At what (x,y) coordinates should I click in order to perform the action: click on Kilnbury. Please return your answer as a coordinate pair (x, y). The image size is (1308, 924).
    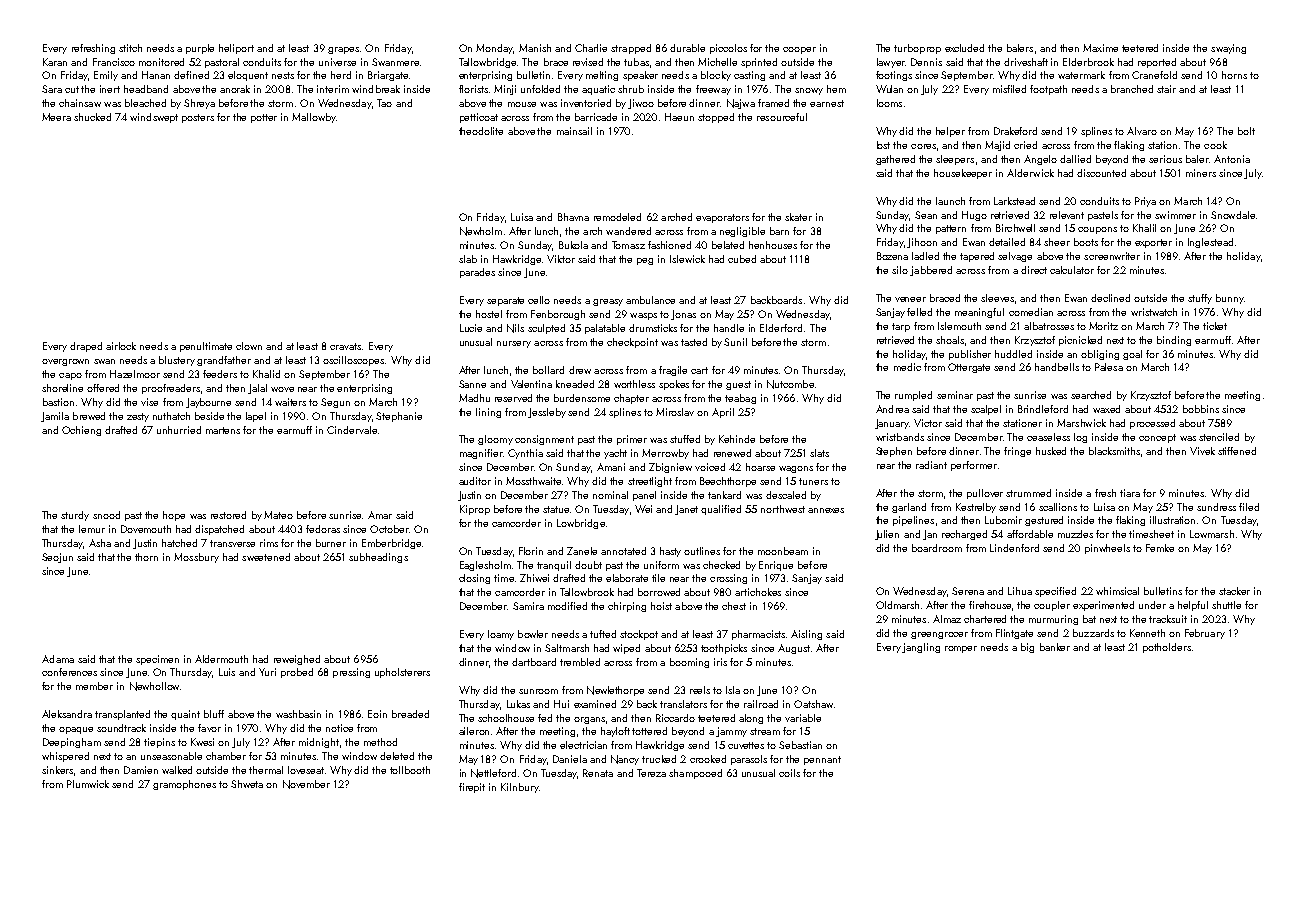
    Looking at the image, I should click on (520, 788).
